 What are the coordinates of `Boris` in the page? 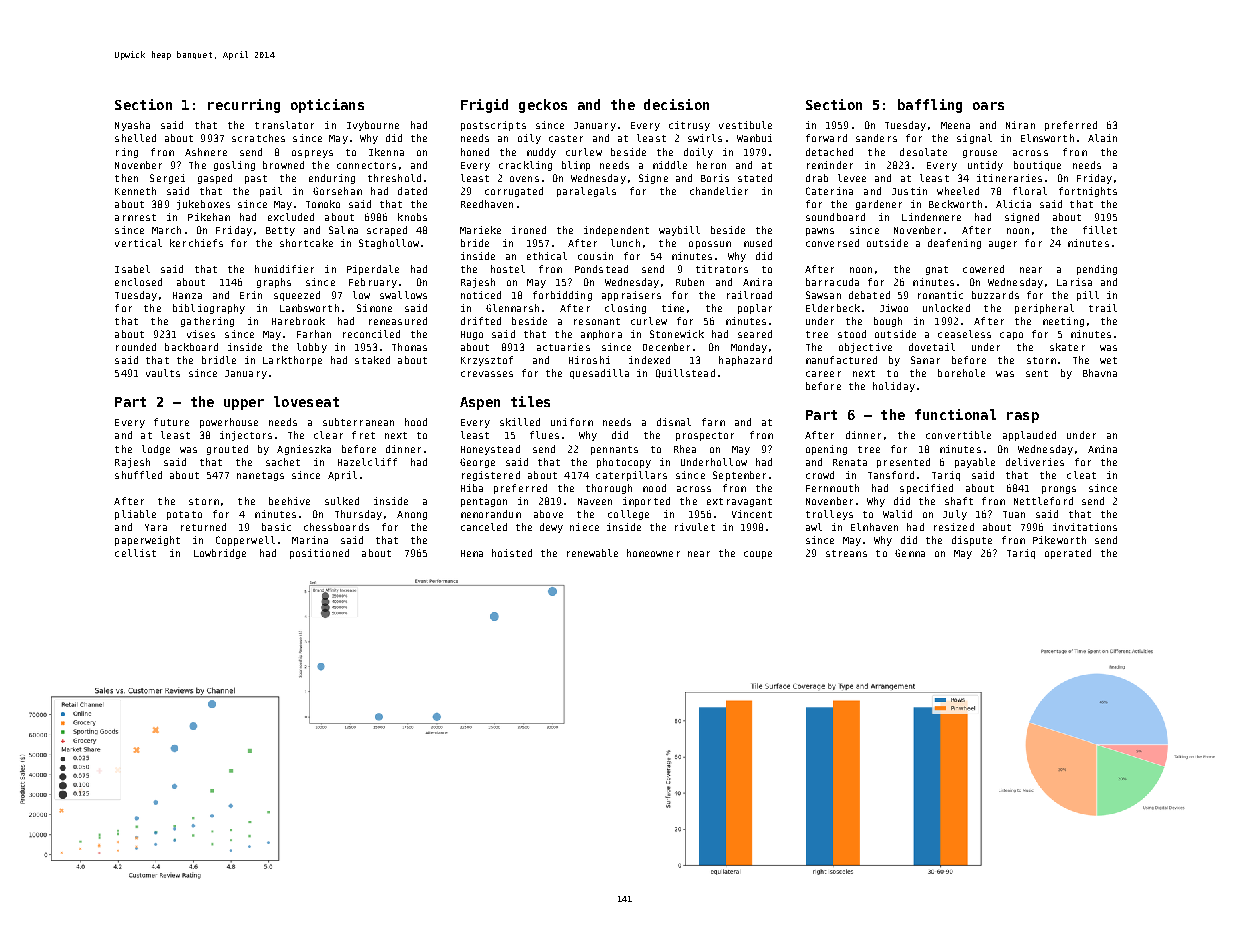 It's located at (715, 178).
